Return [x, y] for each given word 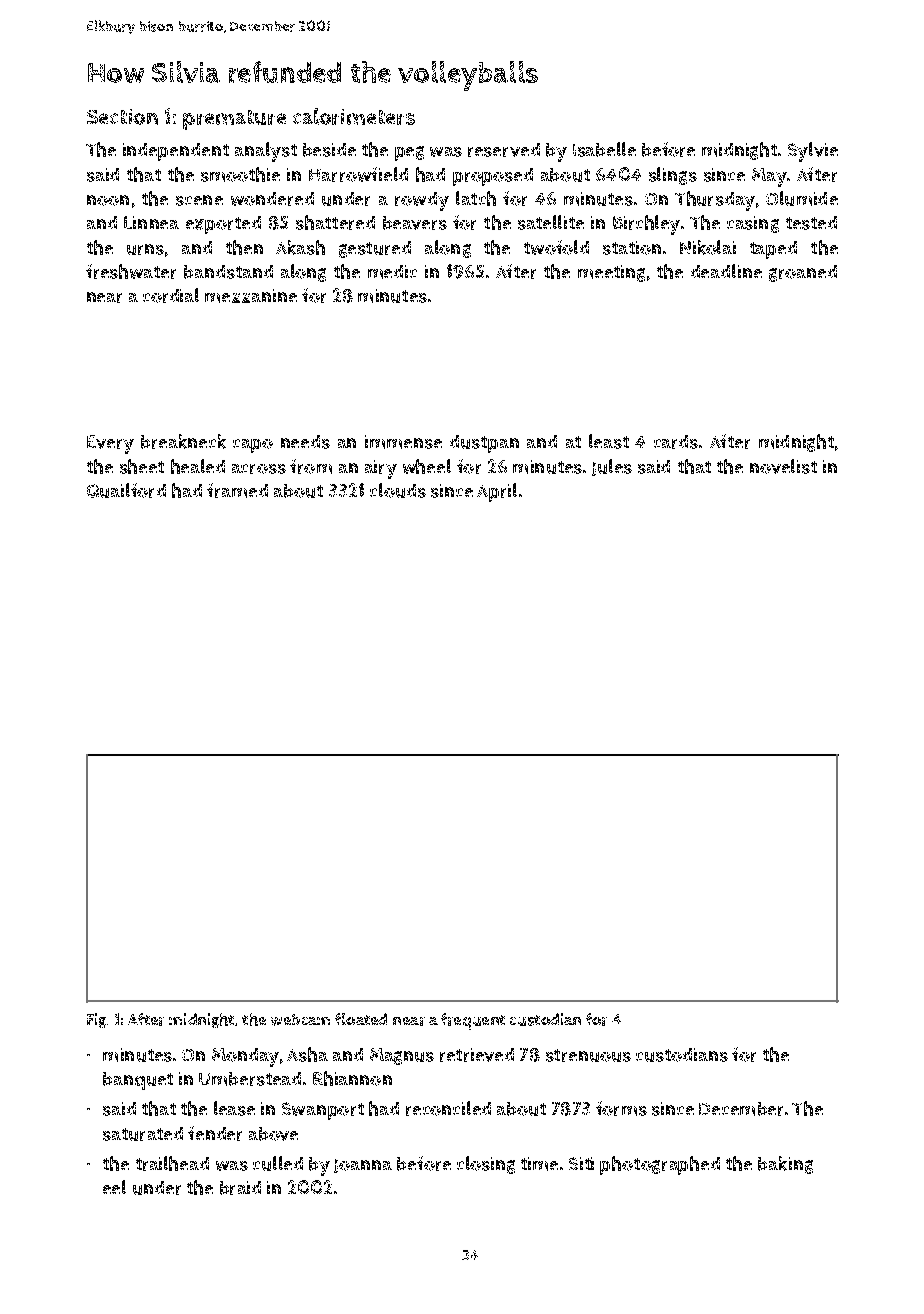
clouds [398, 490]
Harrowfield [358, 174]
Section [122, 117]
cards [676, 442]
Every [110, 444]
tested [811, 223]
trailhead [172, 1163]
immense [403, 442]
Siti [581, 1163]
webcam [300, 1020]
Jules [612, 467]
